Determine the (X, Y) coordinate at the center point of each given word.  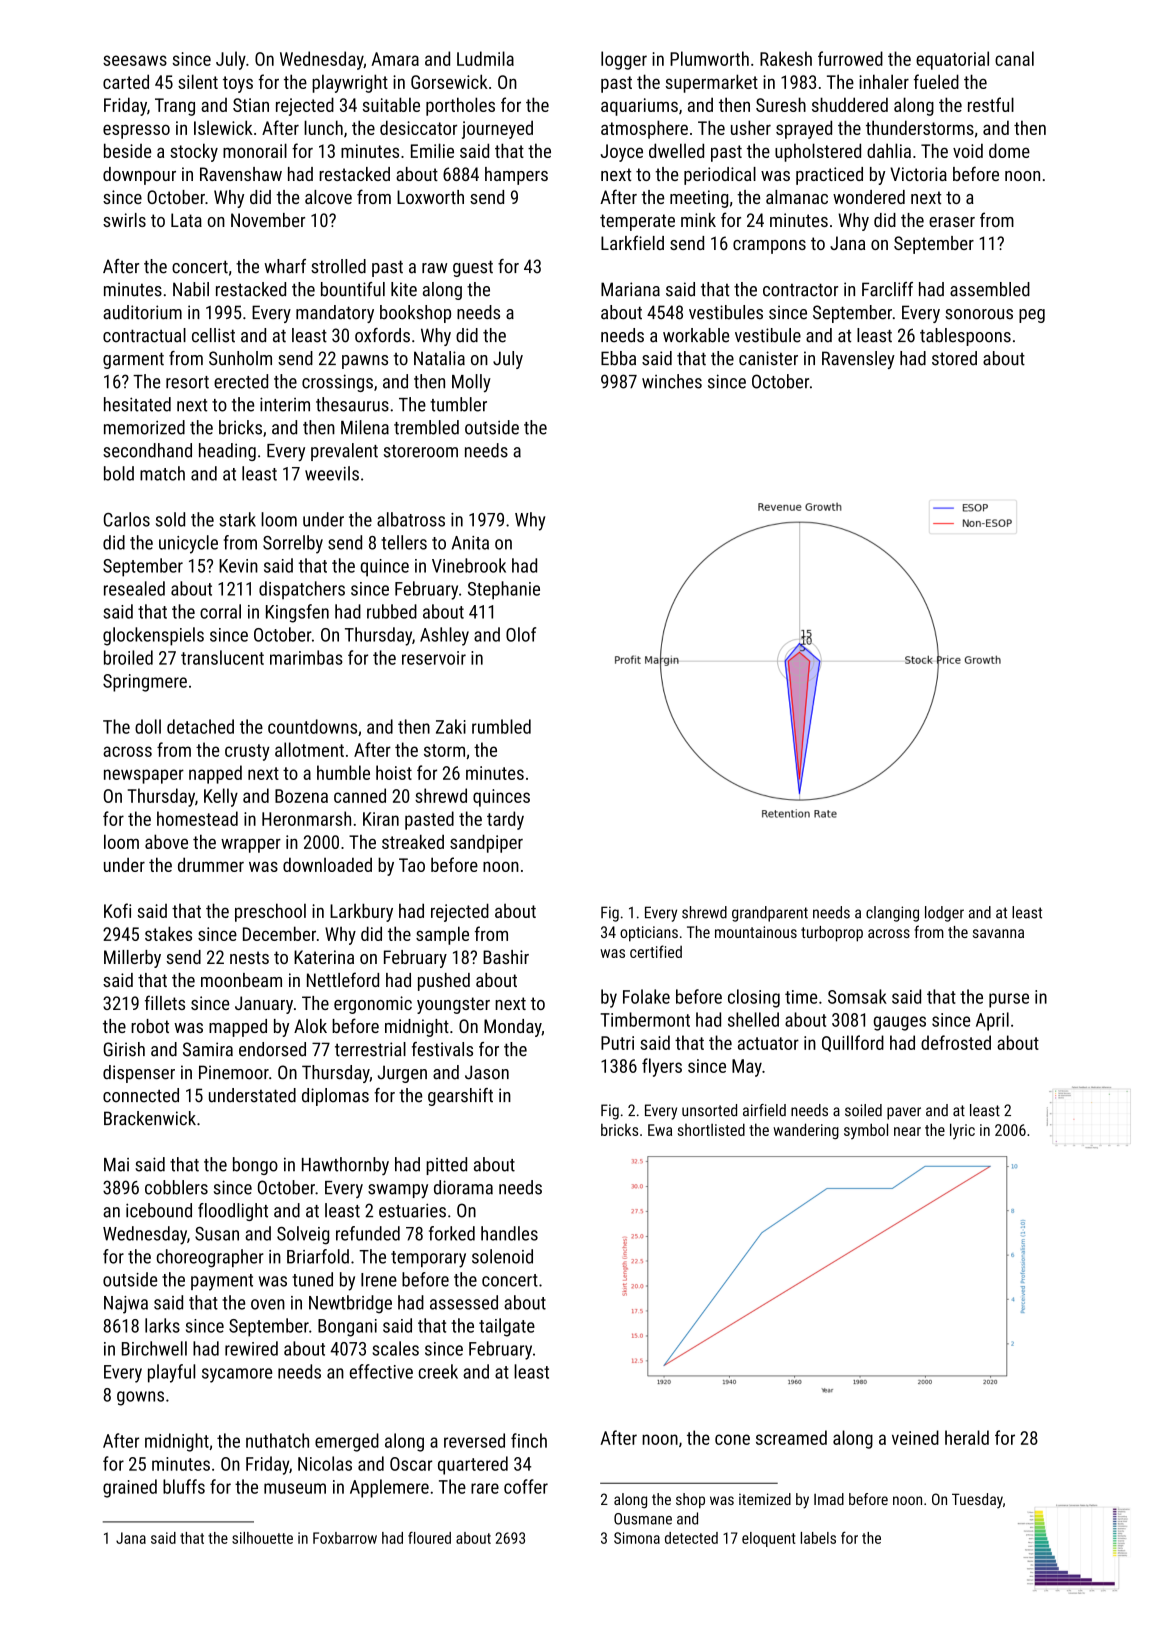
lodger (944, 914)
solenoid (502, 1256)
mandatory (335, 314)
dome (1009, 150)
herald (967, 1437)
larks (162, 1325)
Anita (470, 543)
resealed (134, 588)
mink (698, 220)
